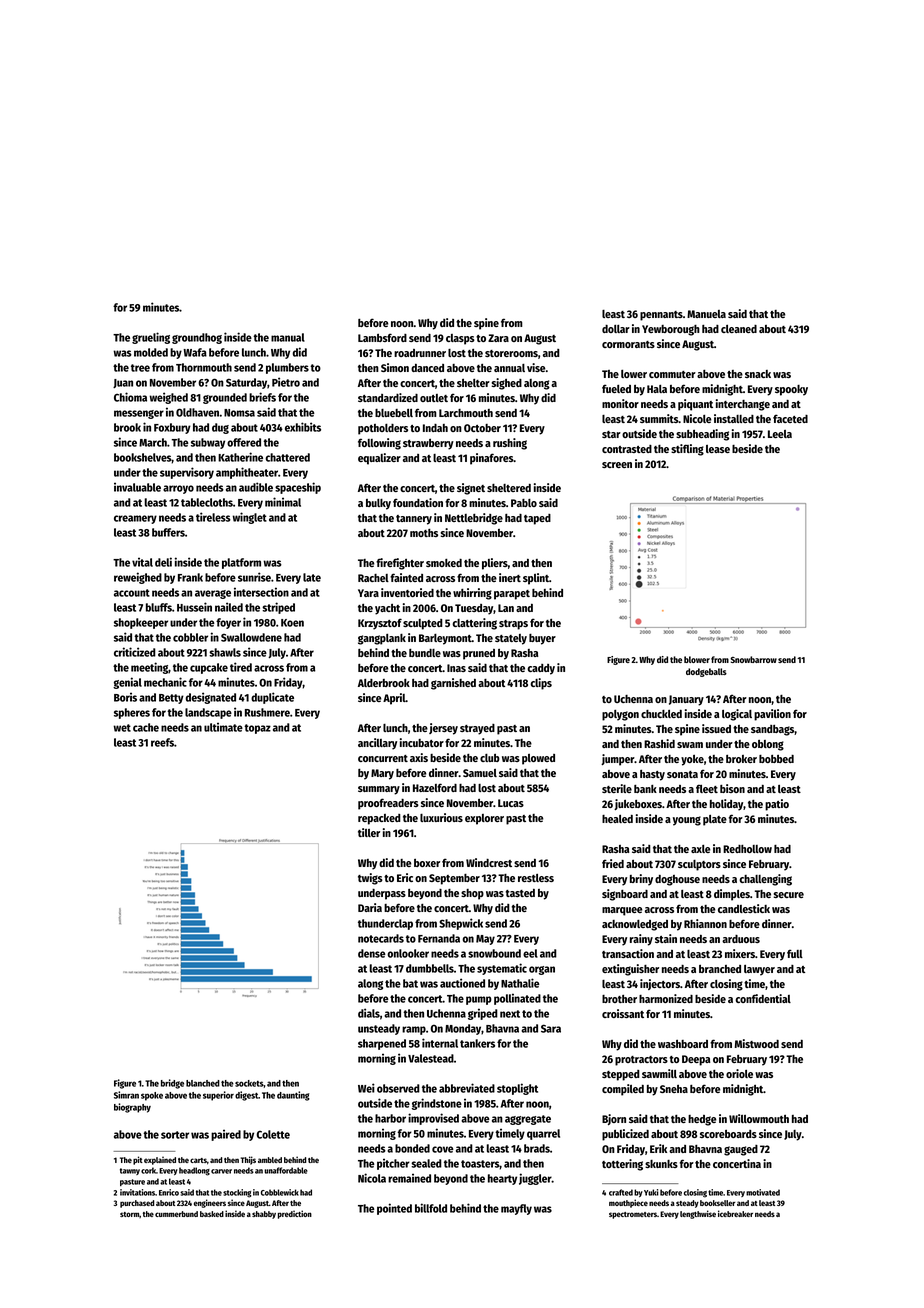 The height and width of the image is (1308, 924). What do you see at coordinates (372, 953) in the image?
I see `dense` at bounding box center [372, 953].
